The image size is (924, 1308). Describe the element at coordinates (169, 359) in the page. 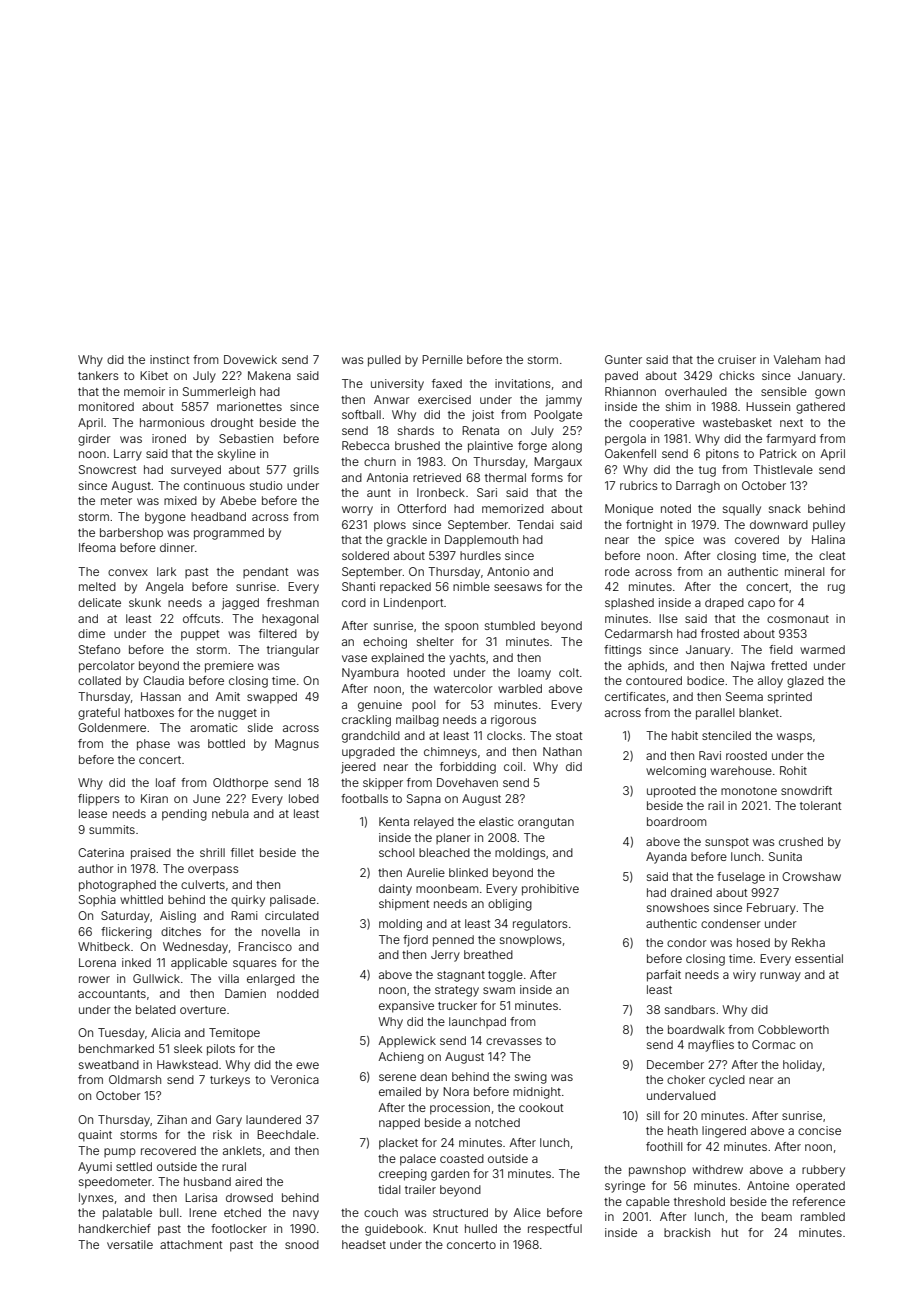

I see `instinct` at that location.
